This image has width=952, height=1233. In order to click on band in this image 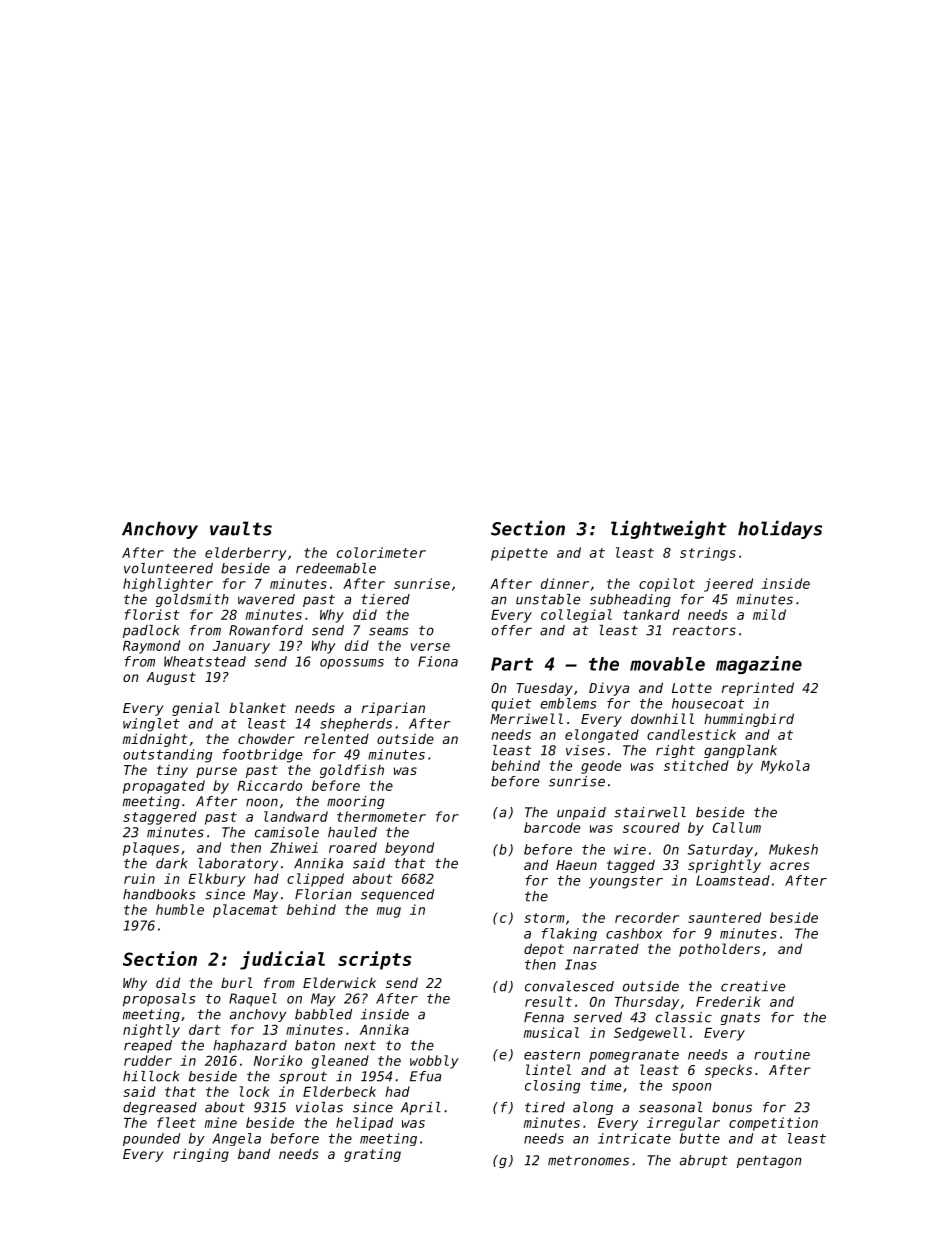, I will do `click(254, 1153)`.
